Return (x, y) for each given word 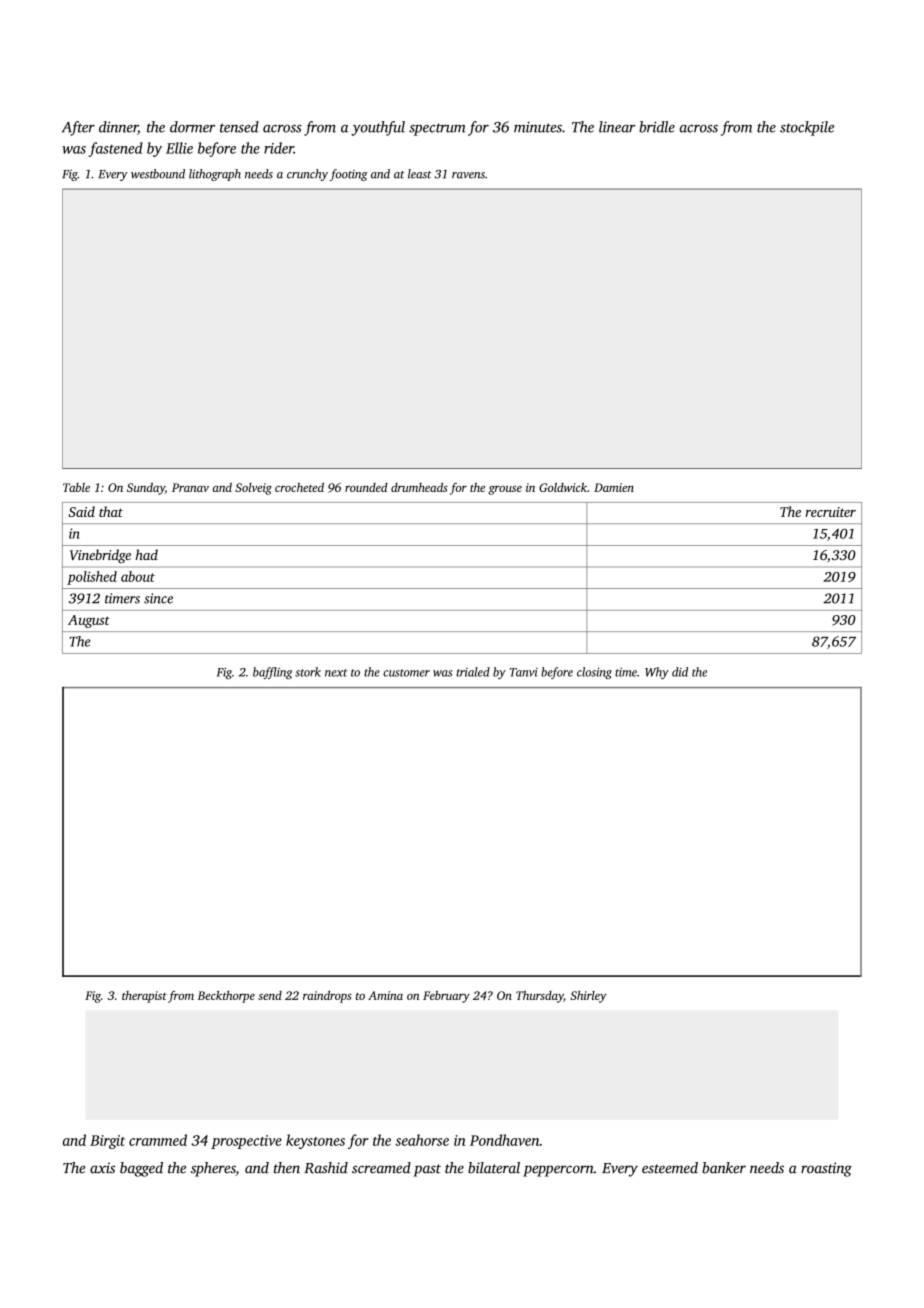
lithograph (215, 175)
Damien (614, 487)
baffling (272, 673)
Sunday (146, 489)
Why (657, 673)
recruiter (831, 512)
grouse (505, 490)
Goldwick (563, 487)
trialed (473, 672)
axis (102, 1168)
